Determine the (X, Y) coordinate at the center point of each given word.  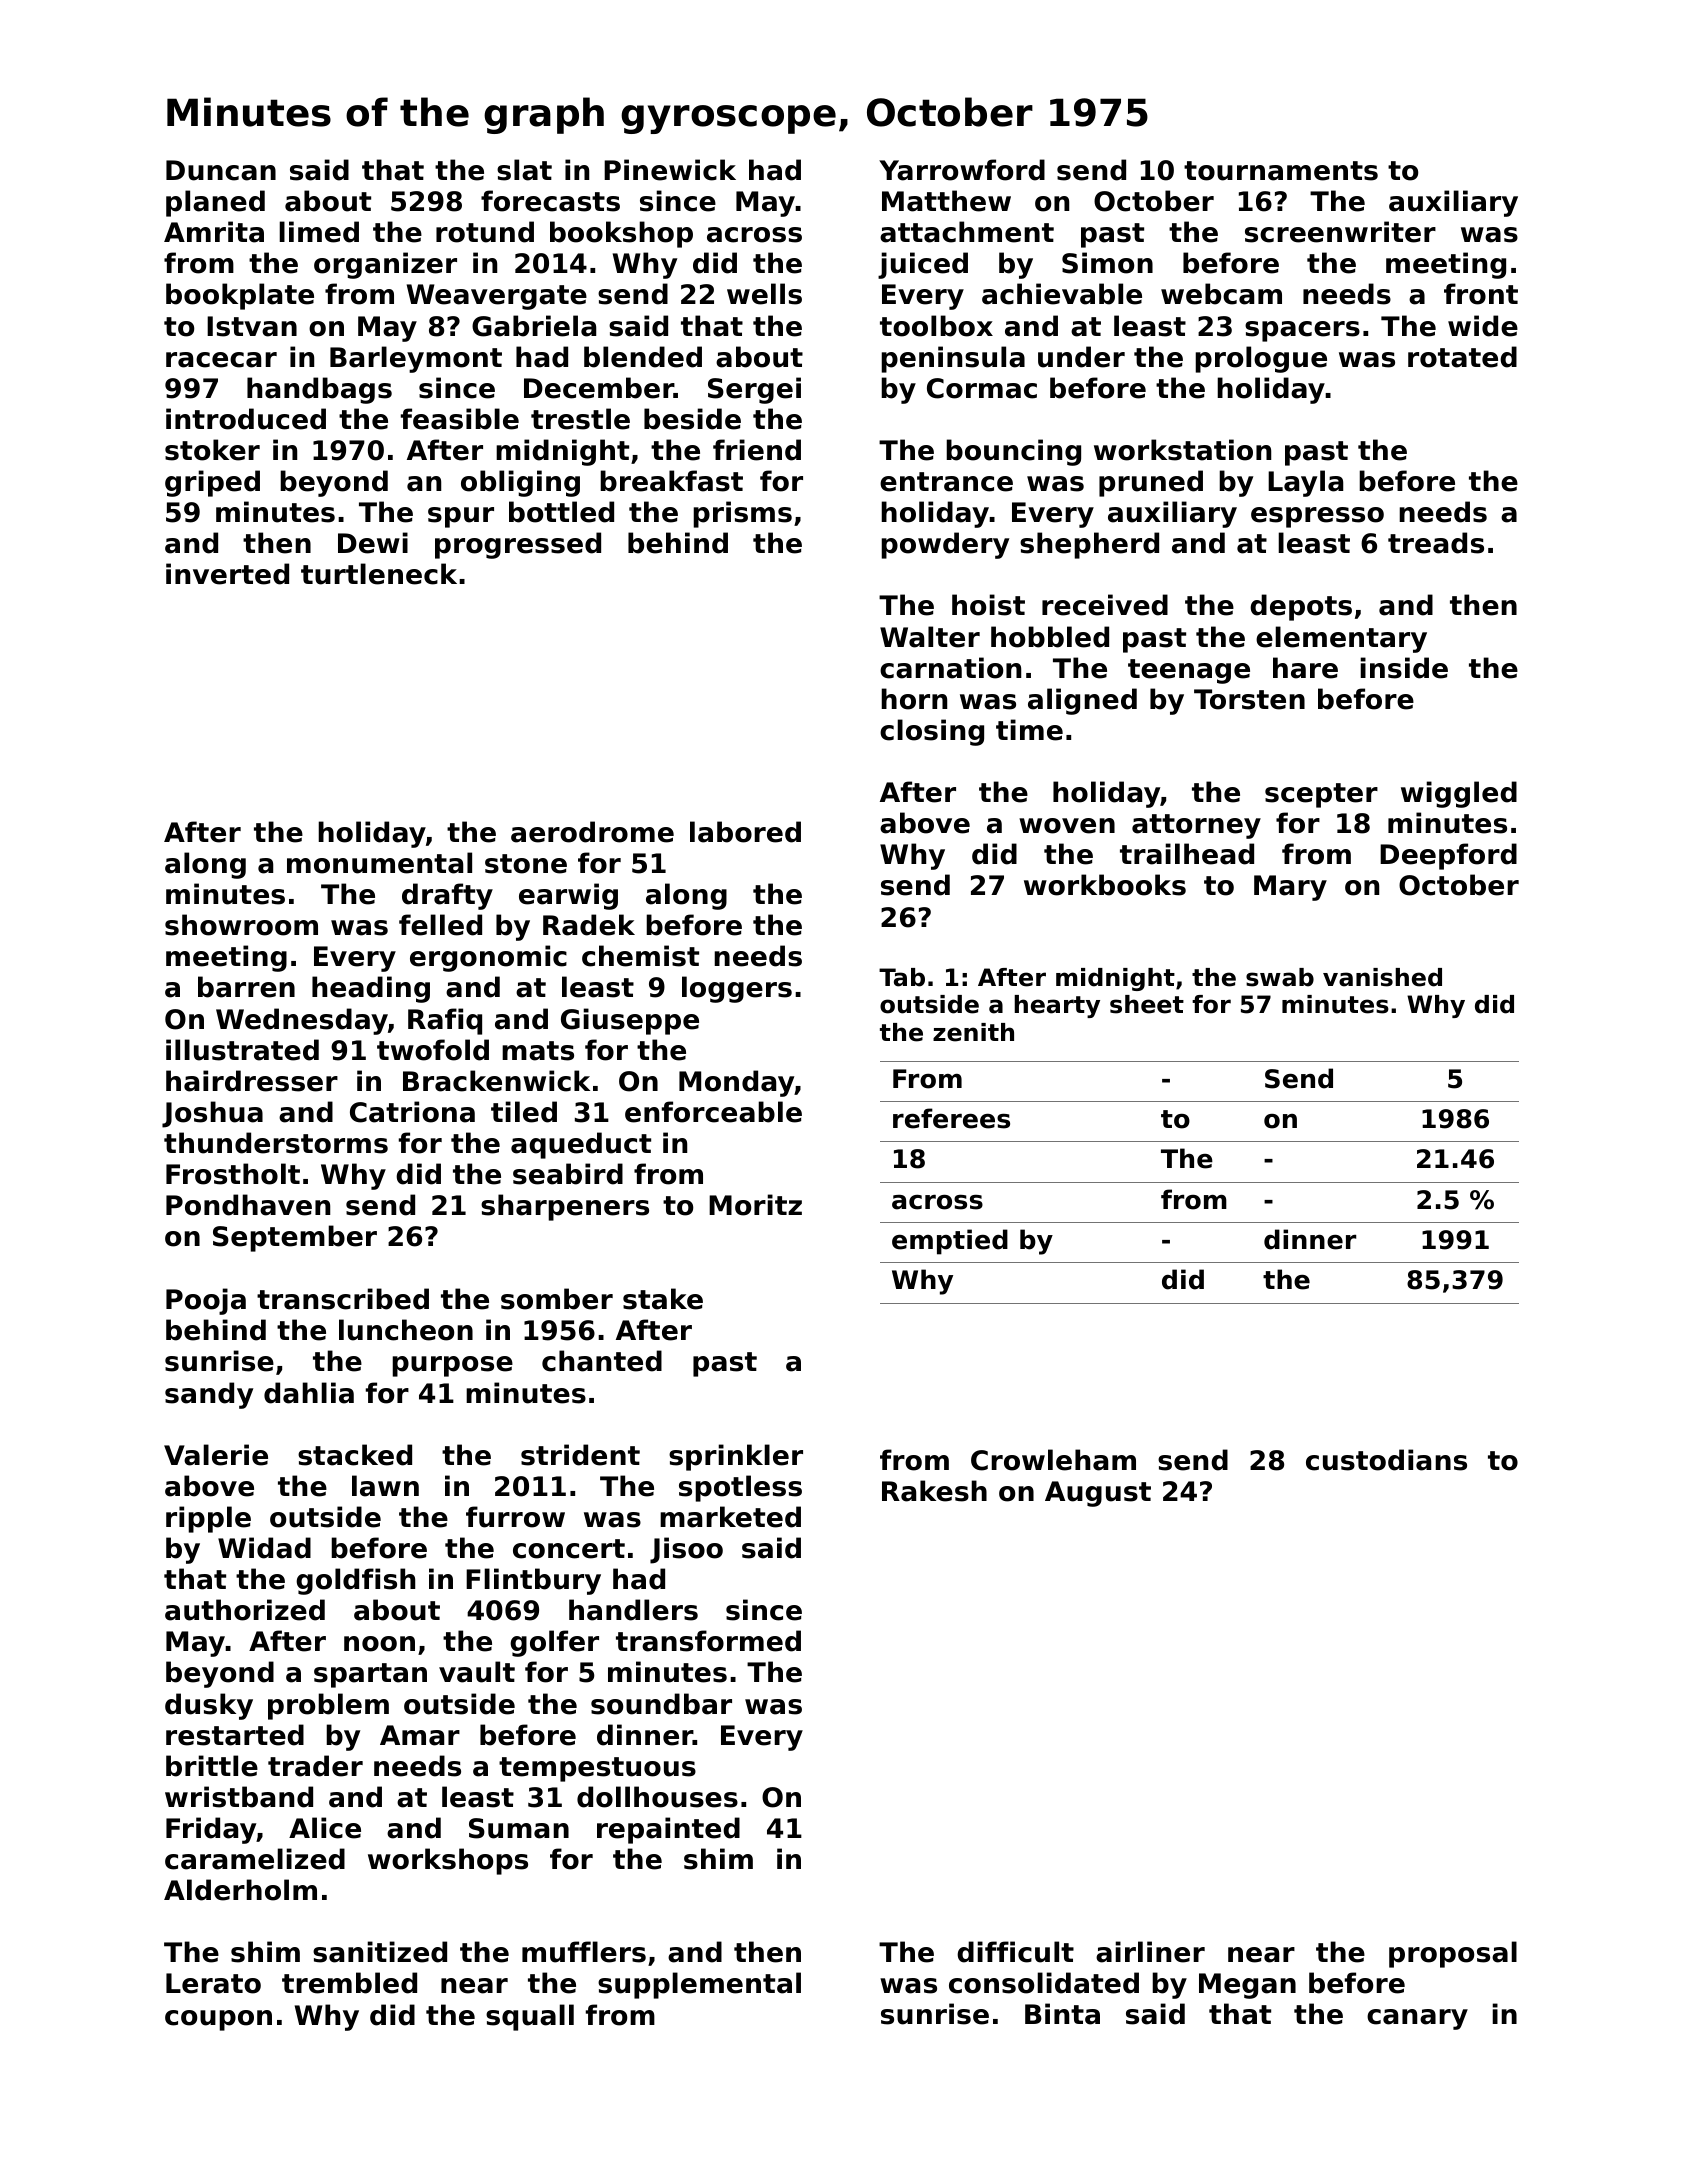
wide (1483, 326)
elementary (1341, 639)
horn (914, 699)
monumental (379, 863)
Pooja (206, 1301)
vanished (1382, 977)
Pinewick (670, 170)
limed (319, 232)
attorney (1196, 826)
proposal (1453, 1954)
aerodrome (592, 832)
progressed (518, 545)
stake (663, 1299)
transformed (708, 1641)
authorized (245, 1610)
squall (530, 2017)
